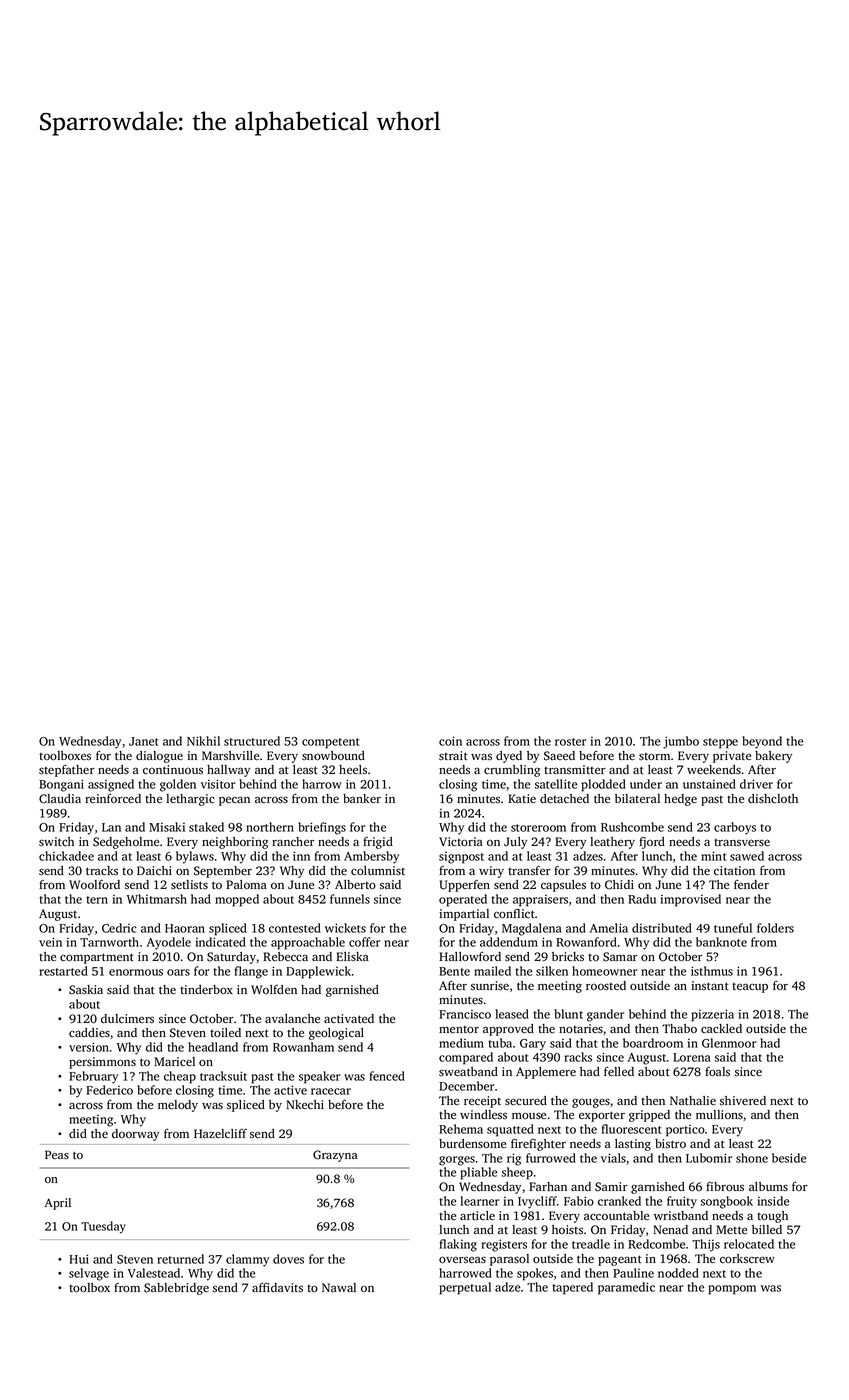 The height and width of the image is (1400, 849). What do you see at coordinates (461, 1129) in the image?
I see `Rehema` at bounding box center [461, 1129].
